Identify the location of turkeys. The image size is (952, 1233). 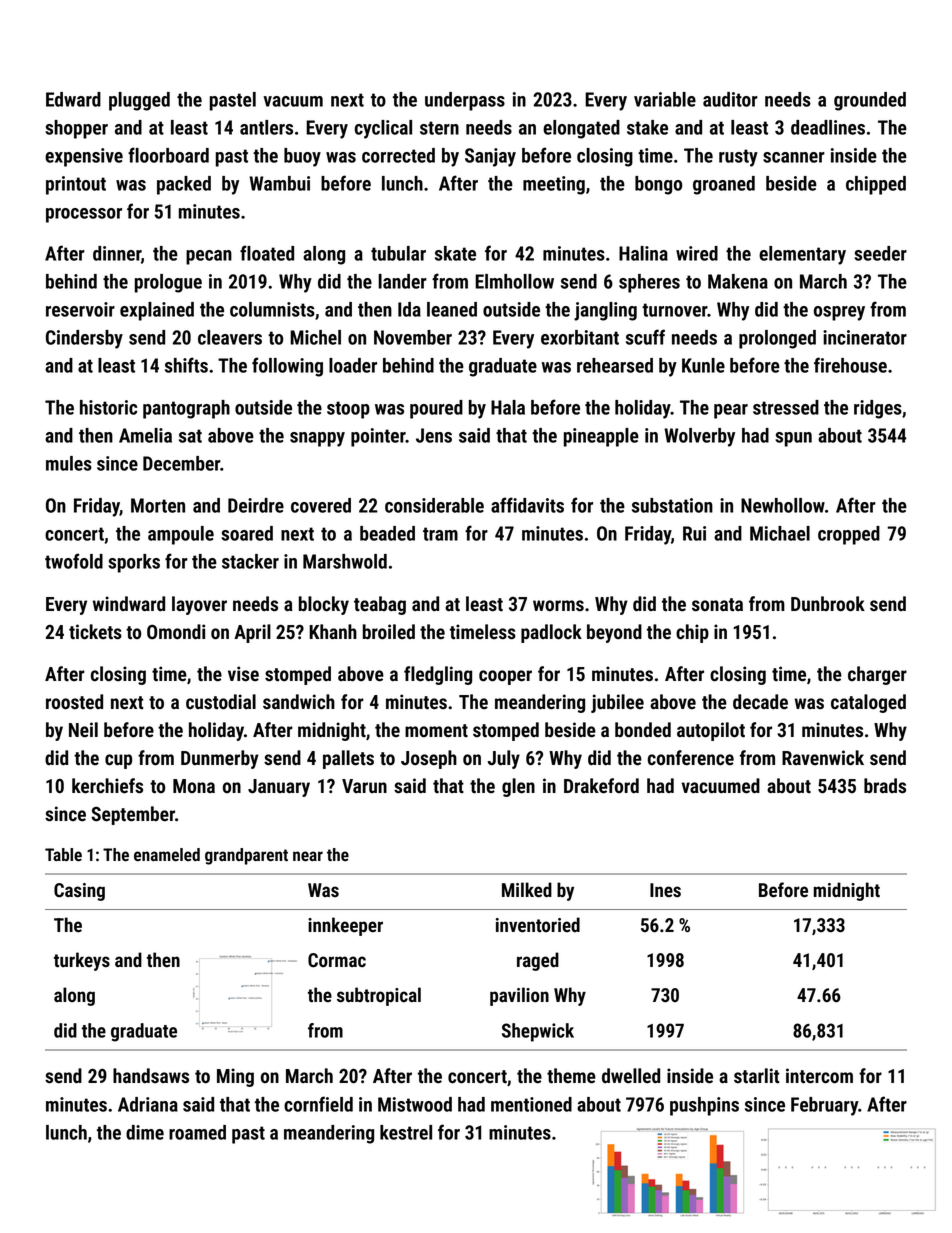
(82, 961).
